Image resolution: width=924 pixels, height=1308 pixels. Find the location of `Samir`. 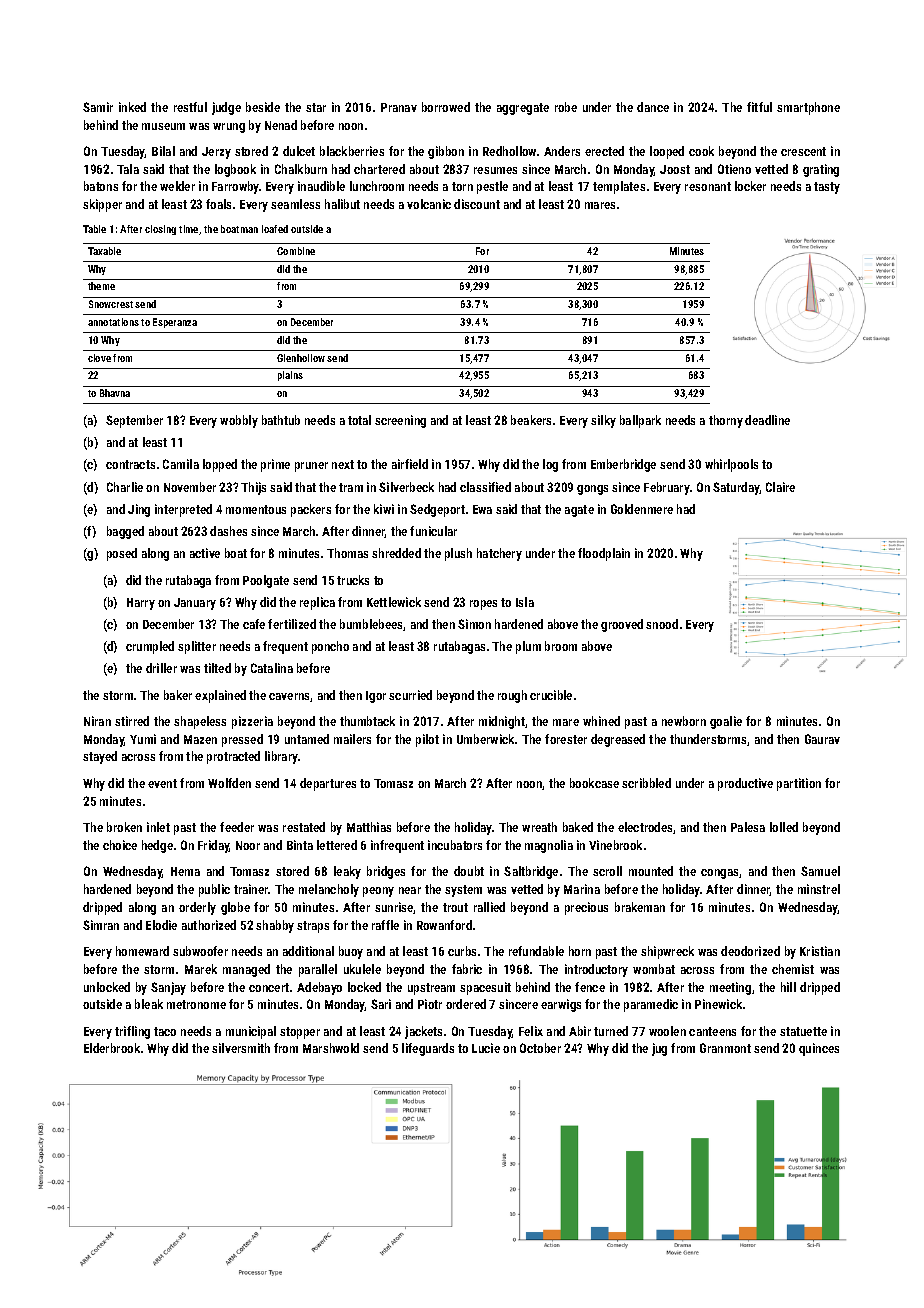

Samir is located at coordinates (98, 107).
